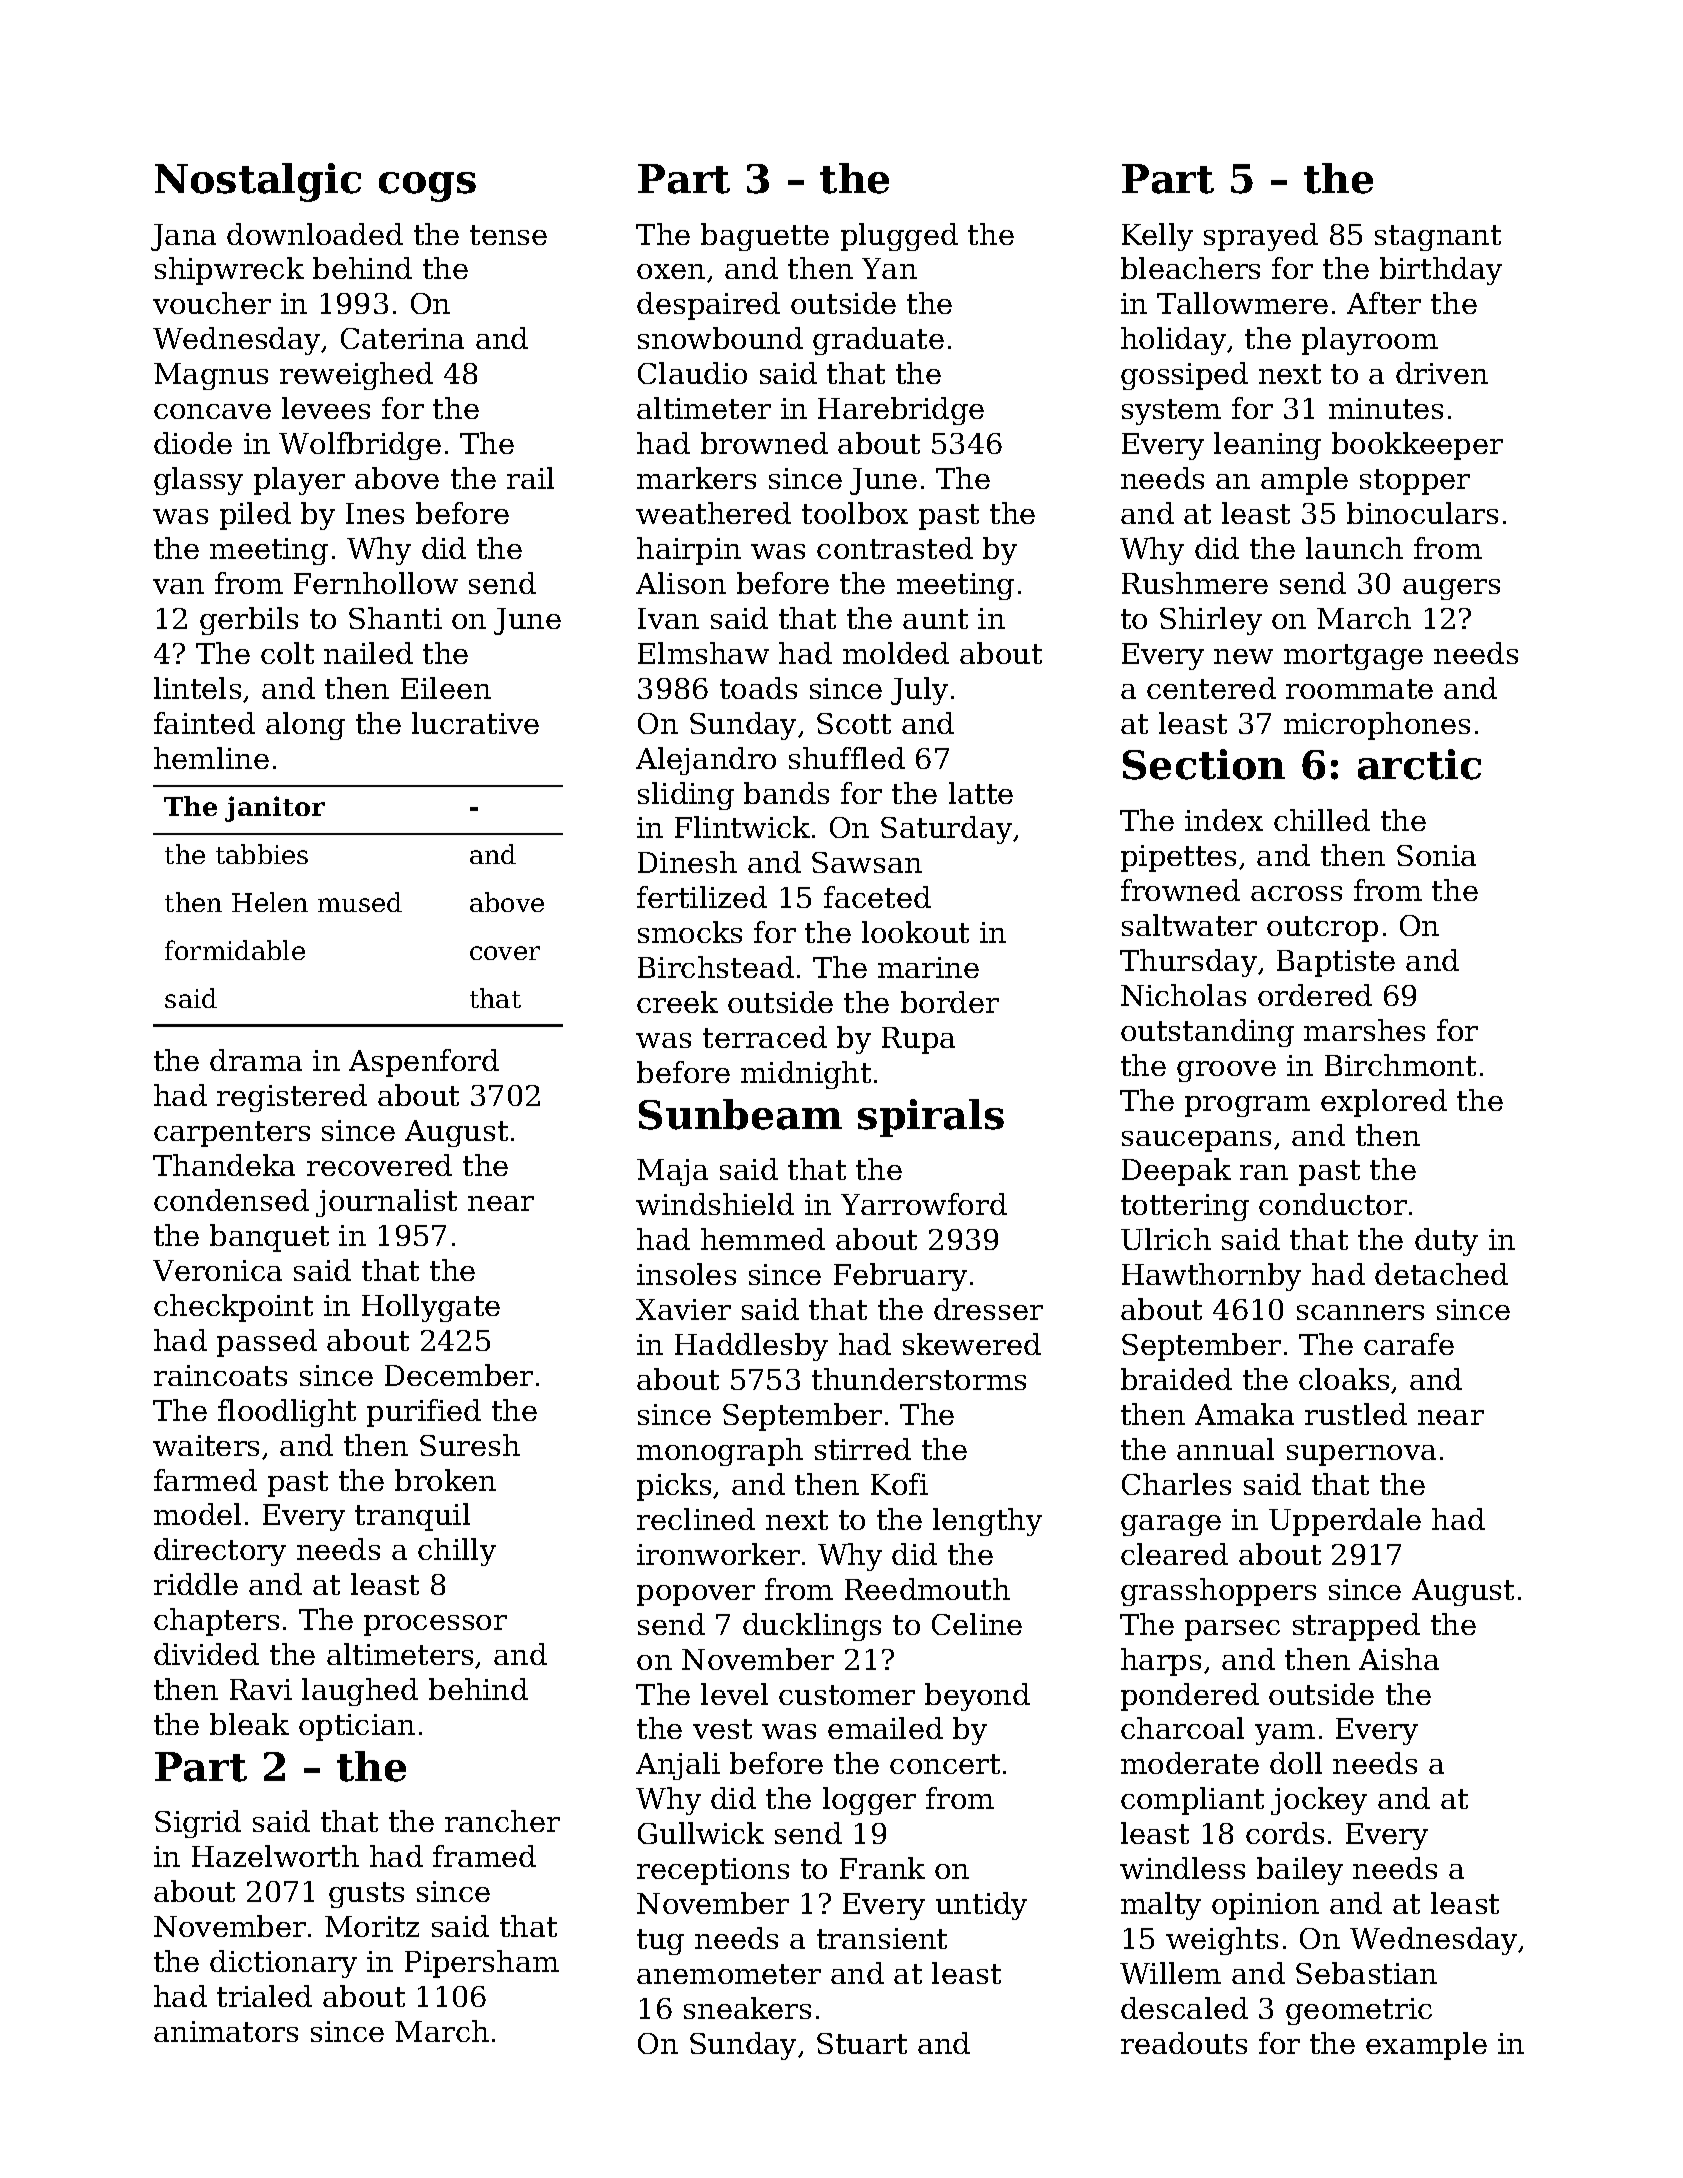 The image size is (1683, 2178). Describe the element at coordinates (1345, 1522) in the screenshot. I see `Upperdale` at that location.
